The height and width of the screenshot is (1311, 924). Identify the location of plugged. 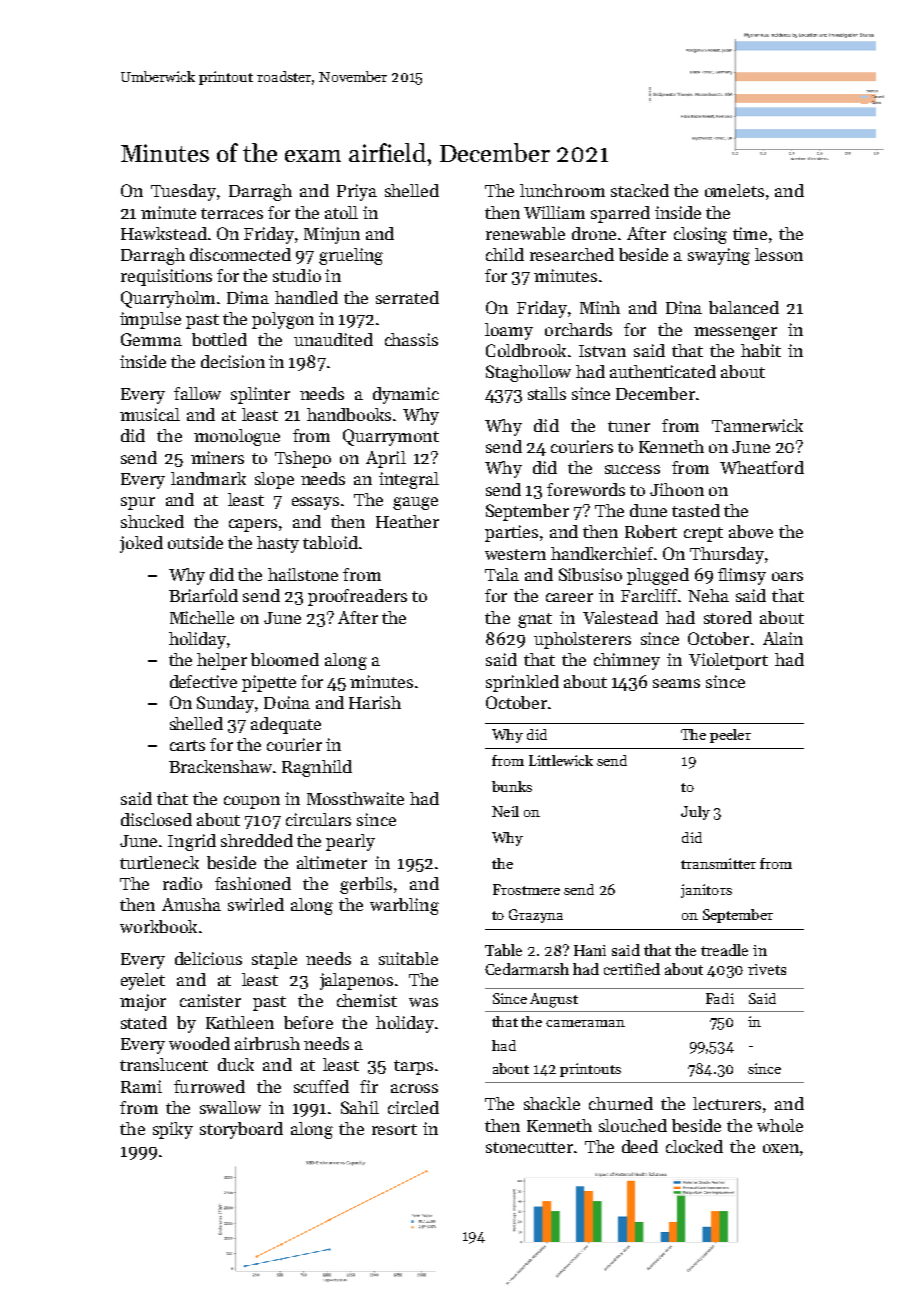
(658, 576).
